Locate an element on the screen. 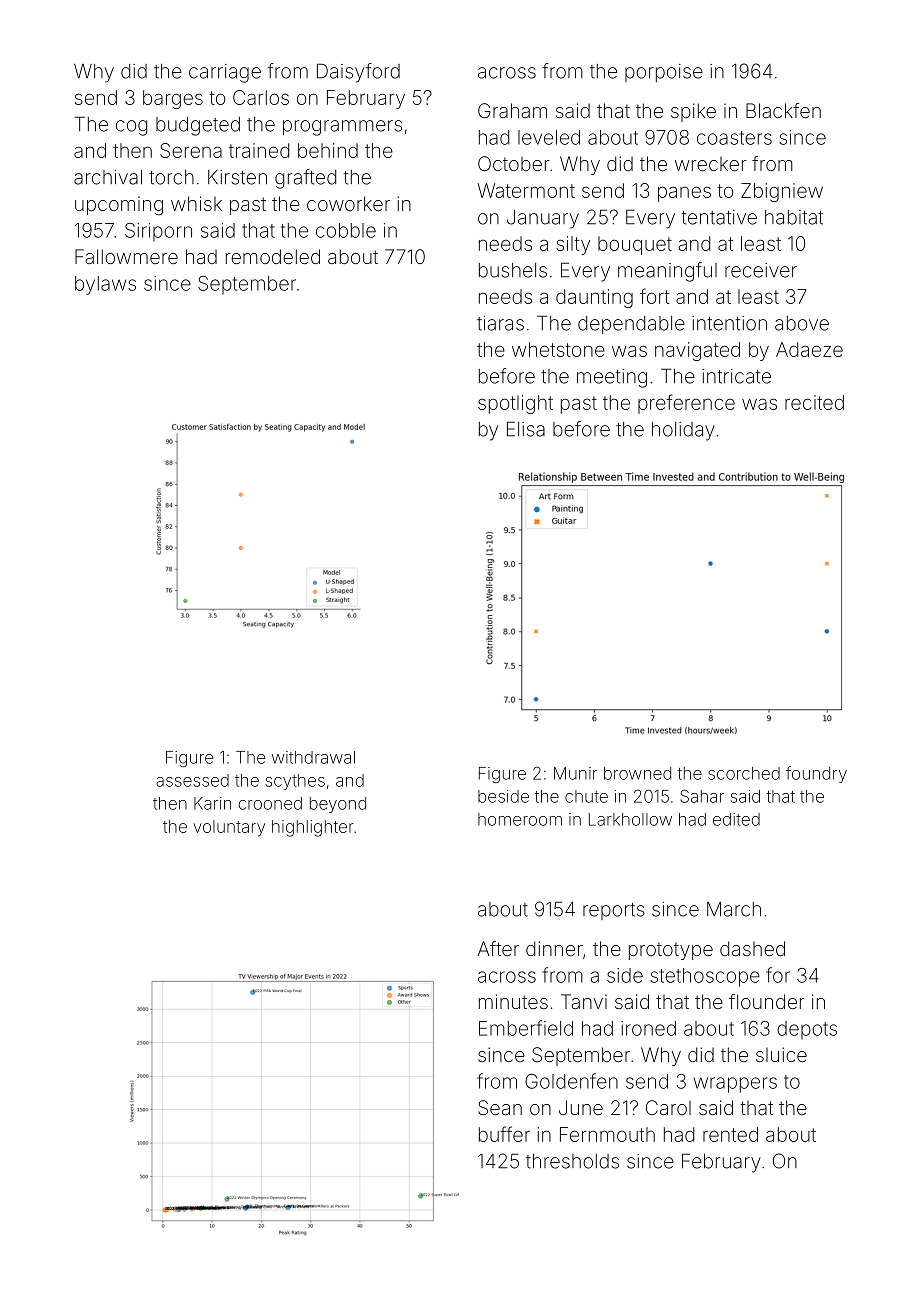 The width and height of the screenshot is (924, 1314). voluntary is located at coordinates (229, 828).
